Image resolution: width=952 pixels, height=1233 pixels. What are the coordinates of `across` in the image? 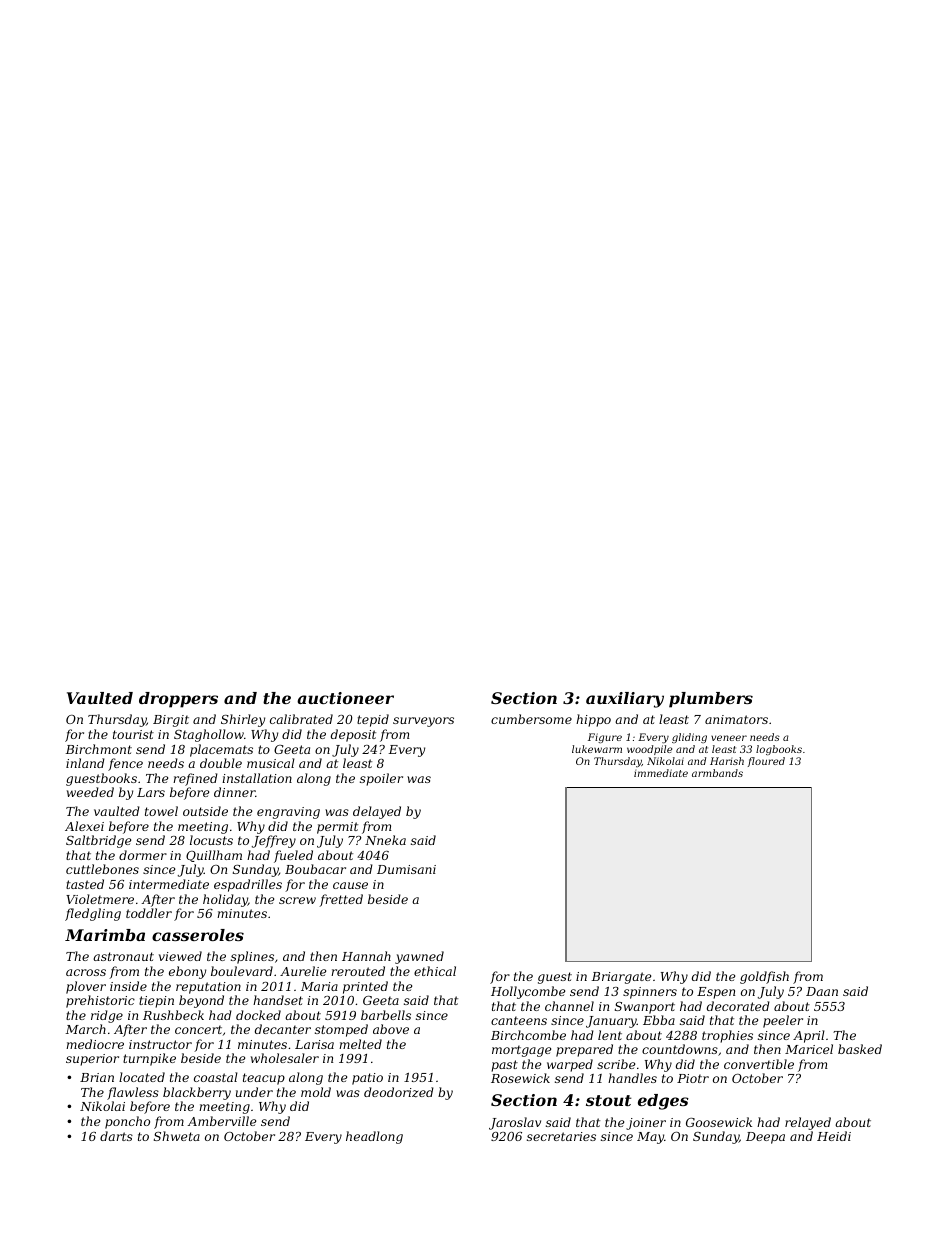 It's located at (86, 972).
